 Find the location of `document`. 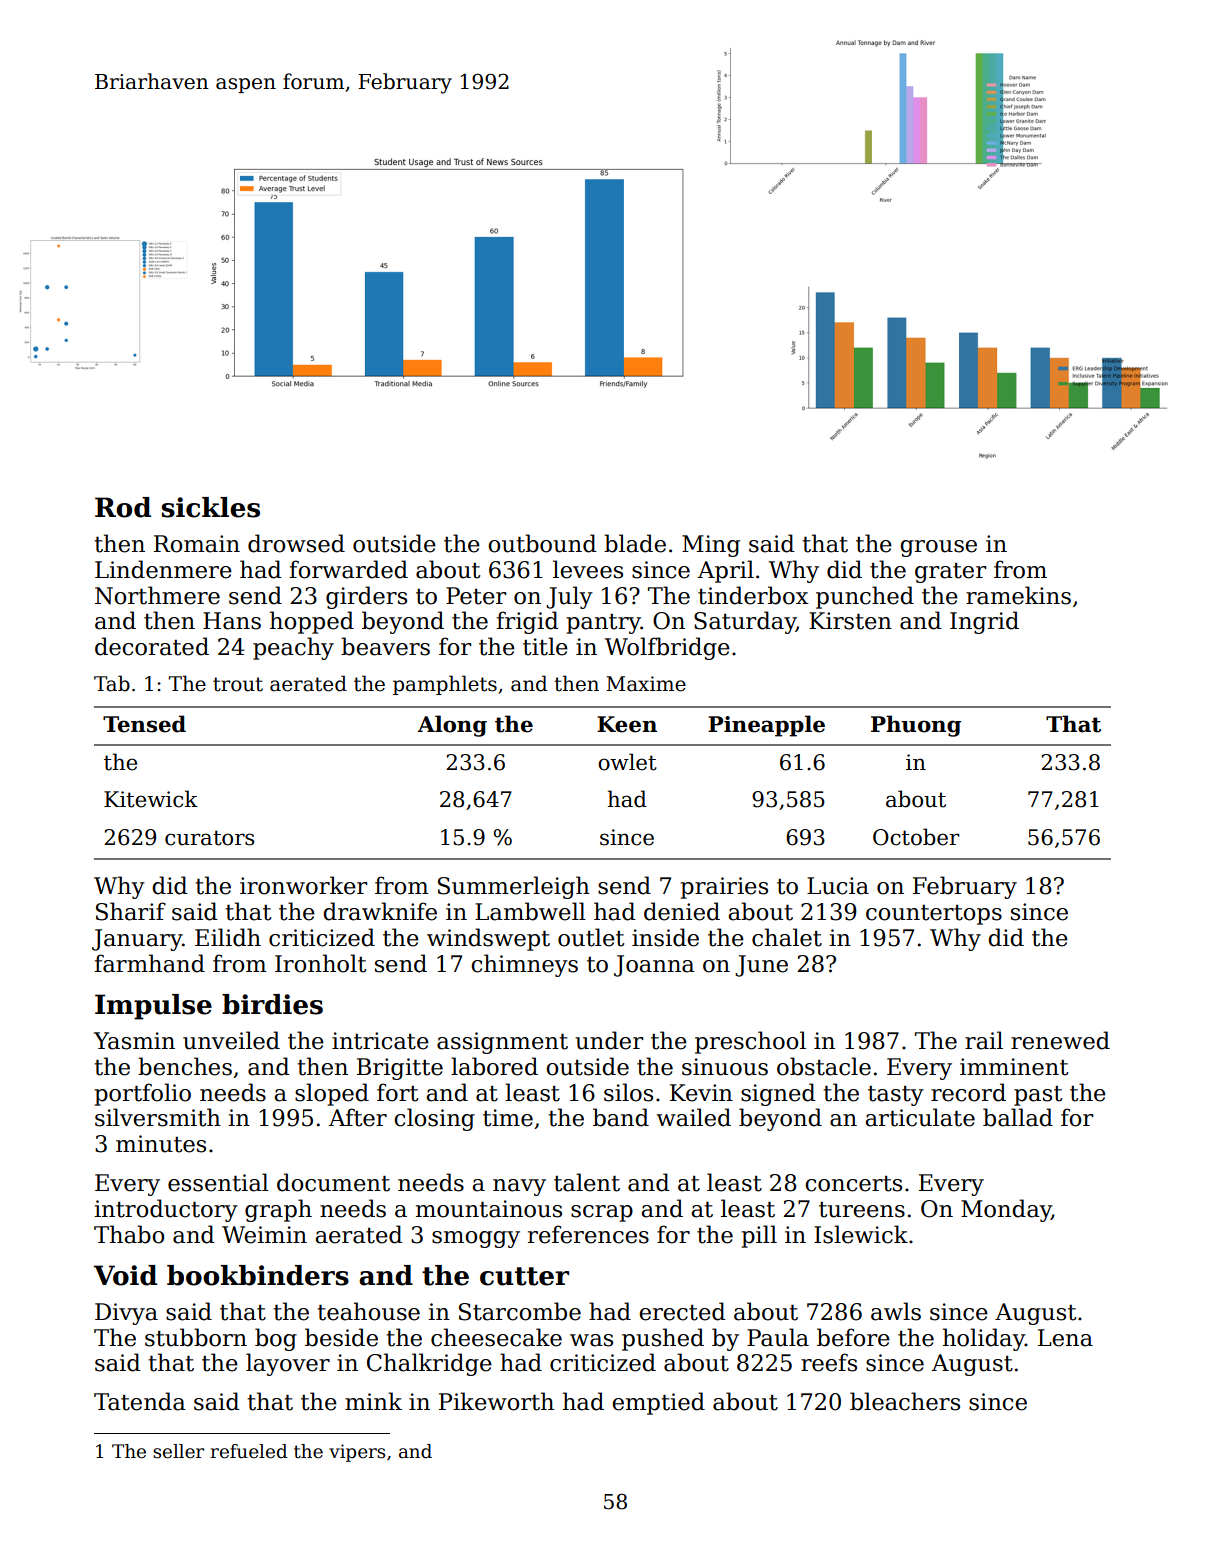

document is located at coordinates (333, 1182).
